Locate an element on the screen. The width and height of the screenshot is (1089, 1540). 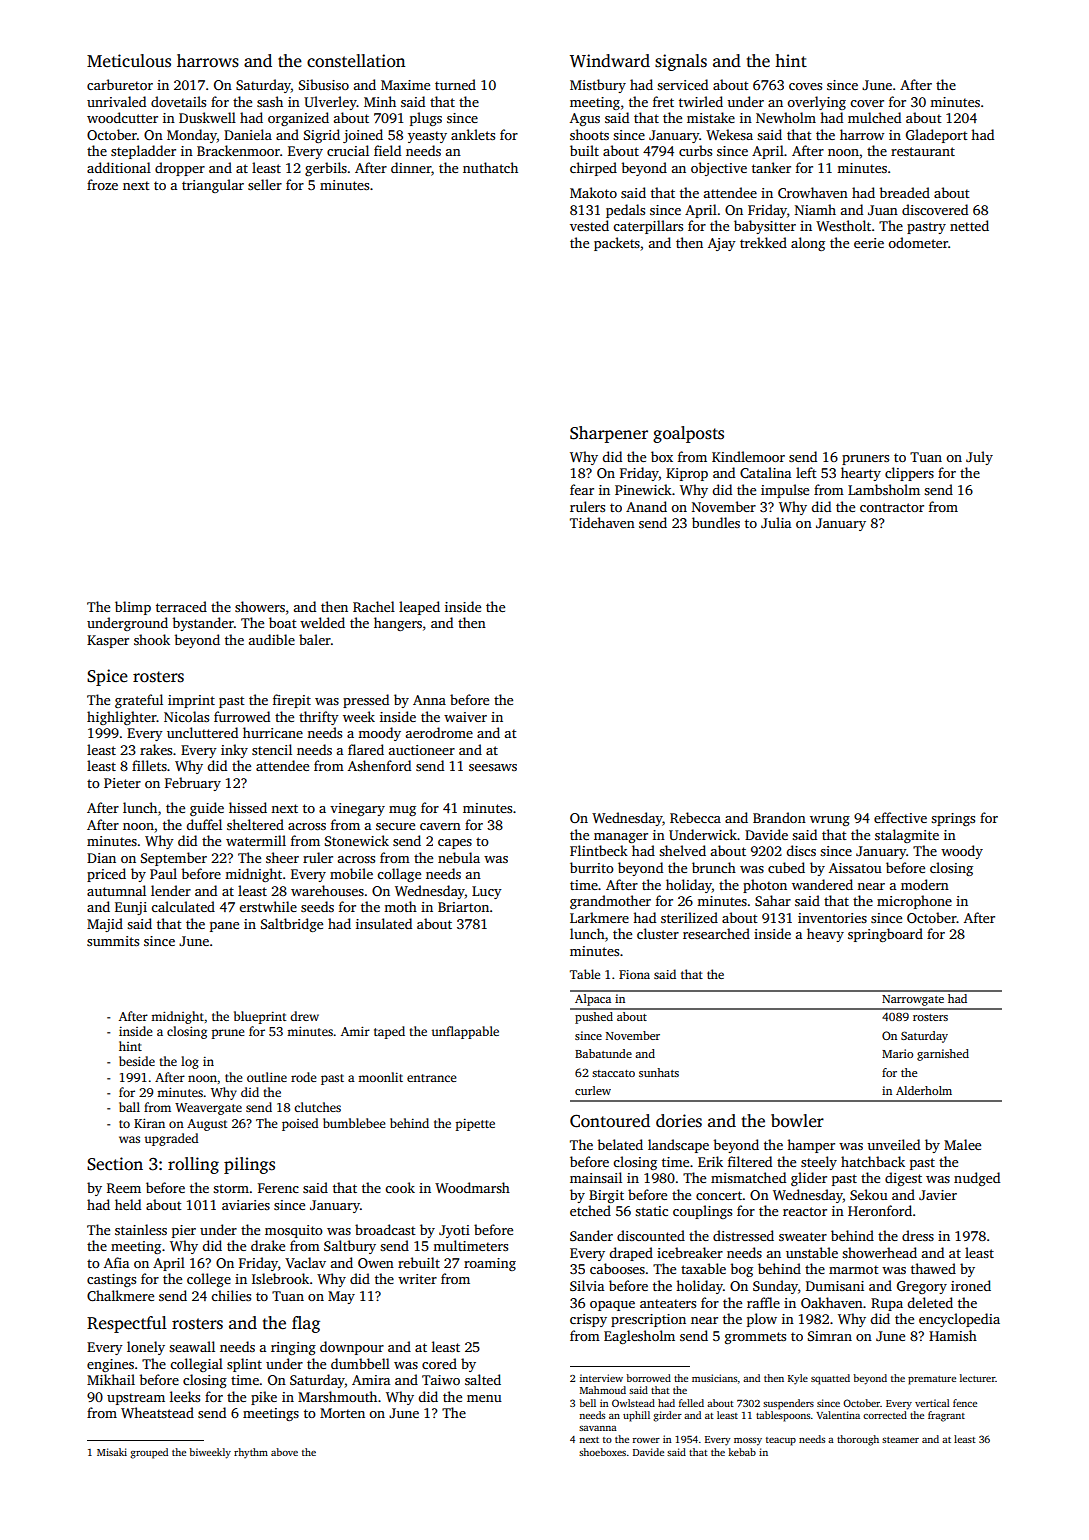
froze is located at coordinates (102, 184).
